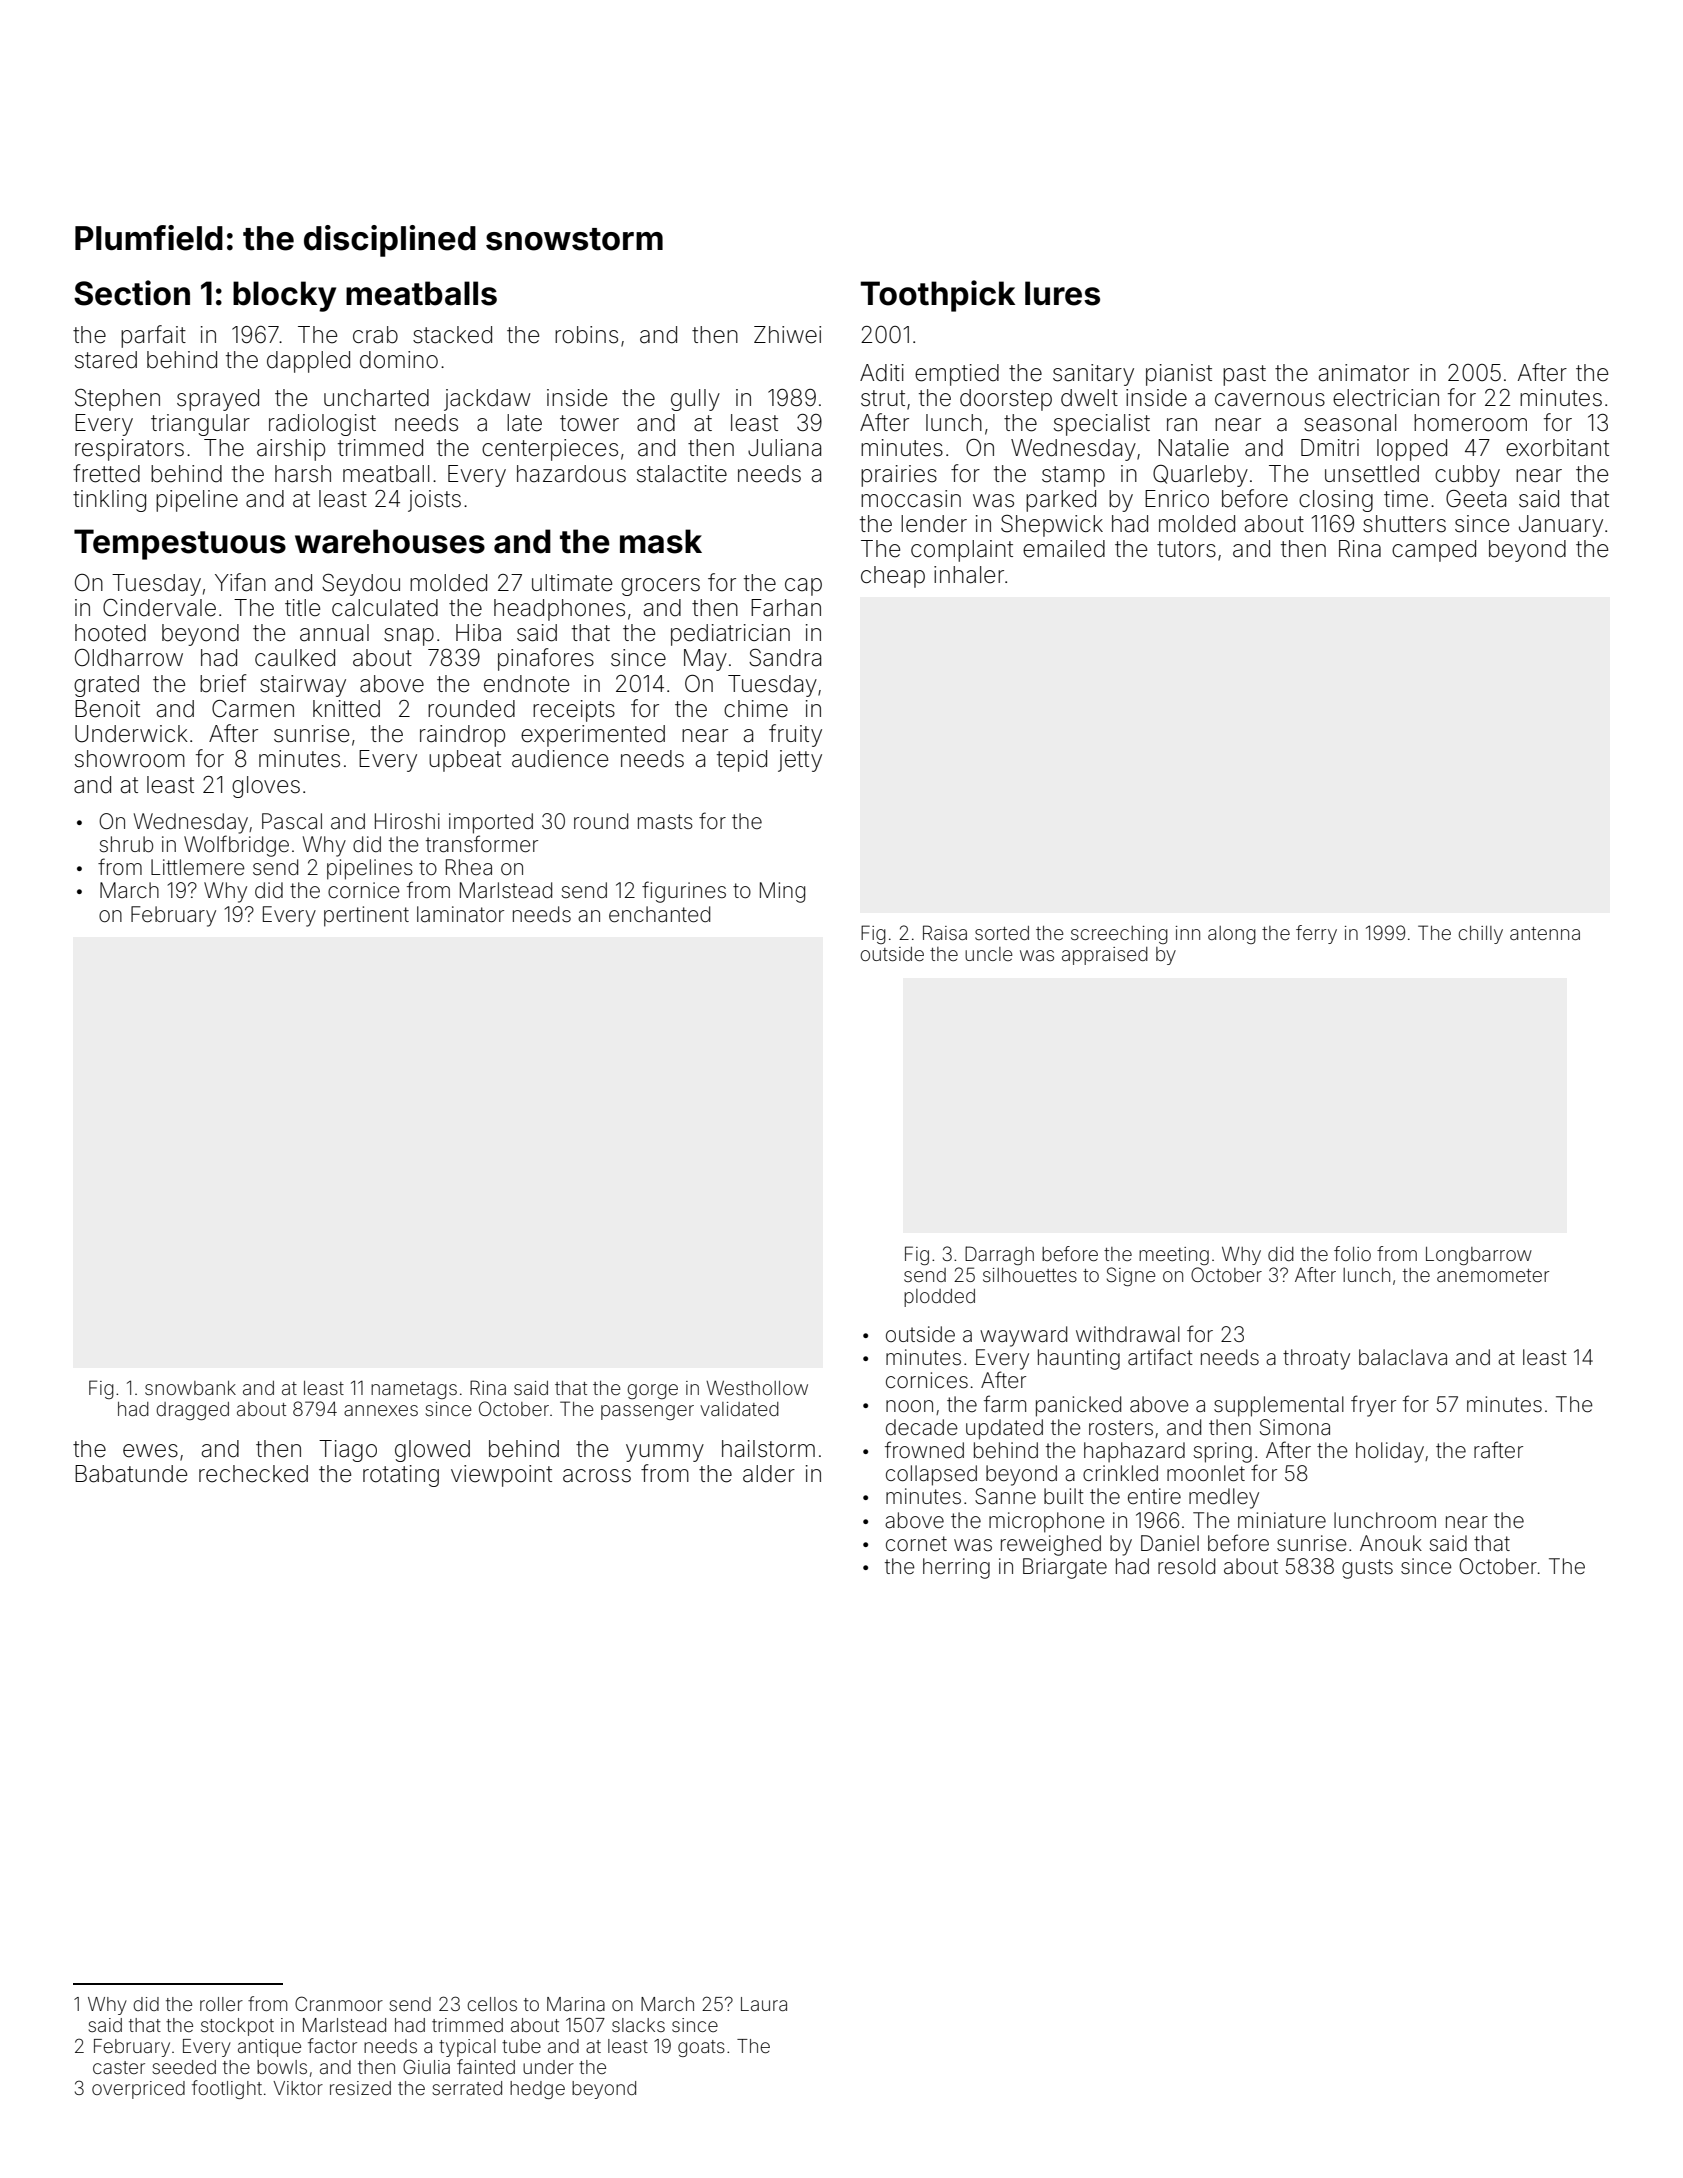  Describe the element at coordinates (390, 541) in the screenshot. I see `warehouses` at that location.
